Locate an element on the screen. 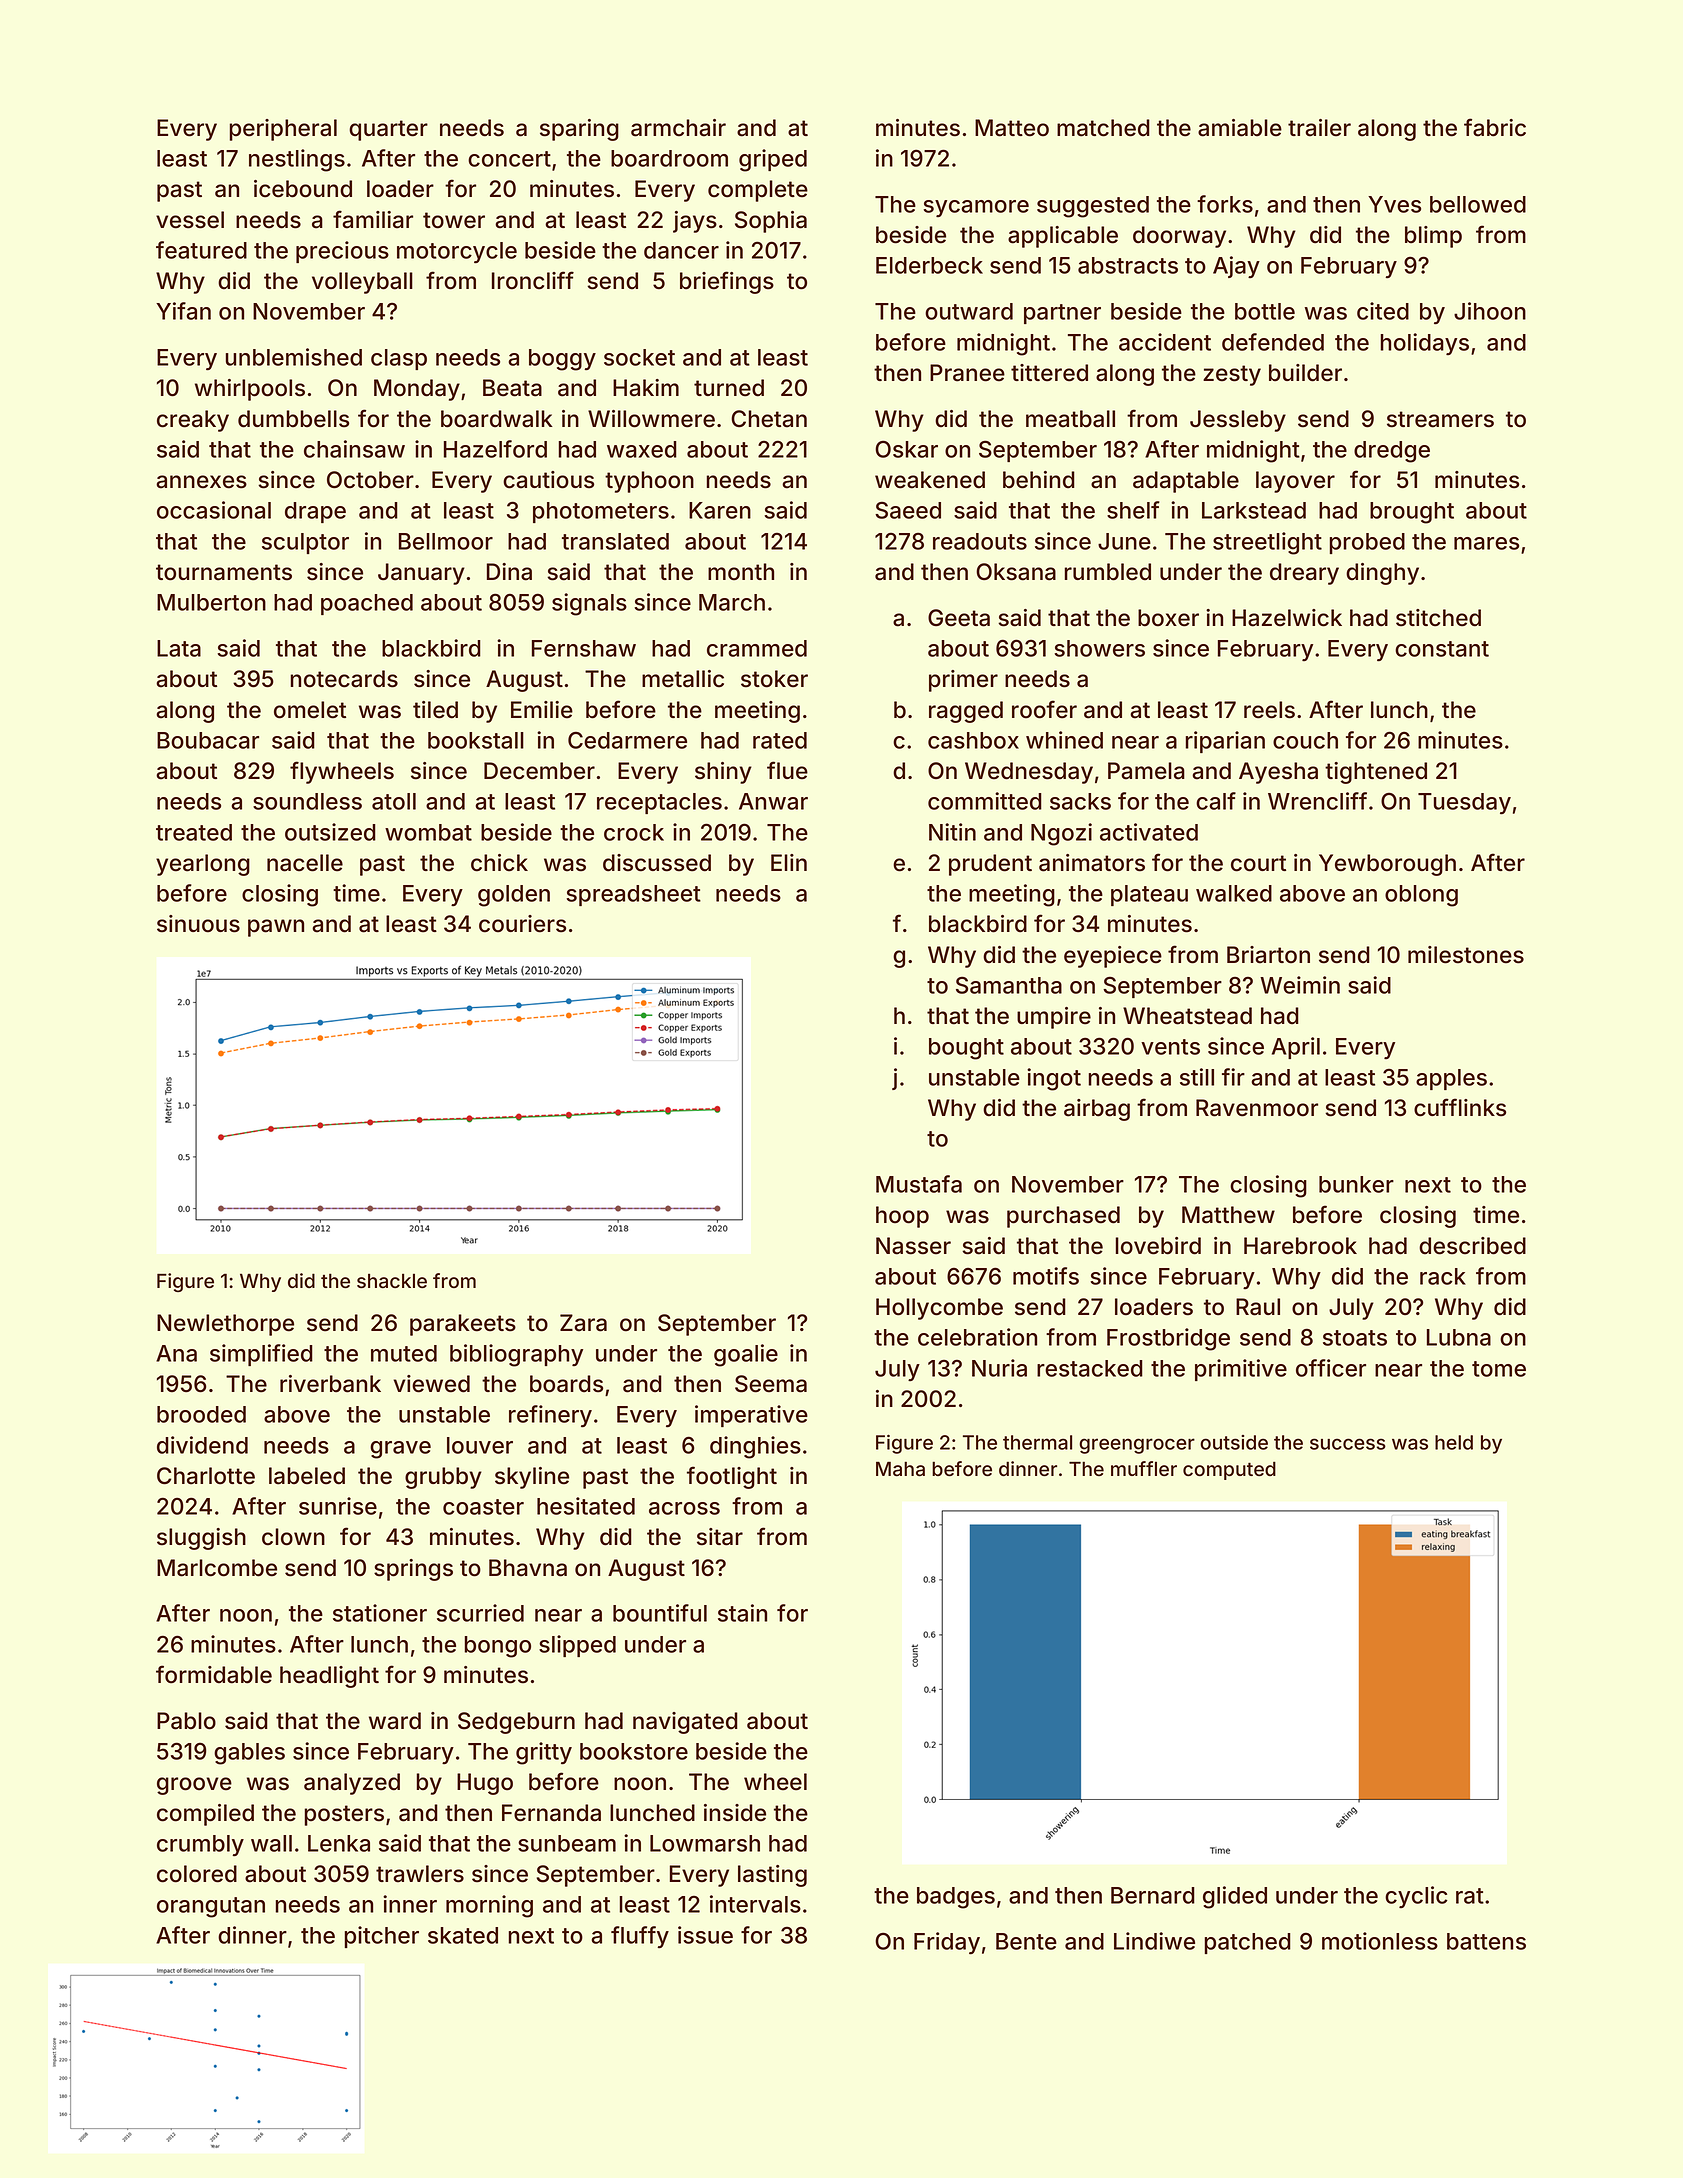  sinuous is located at coordinates (198, 924).
